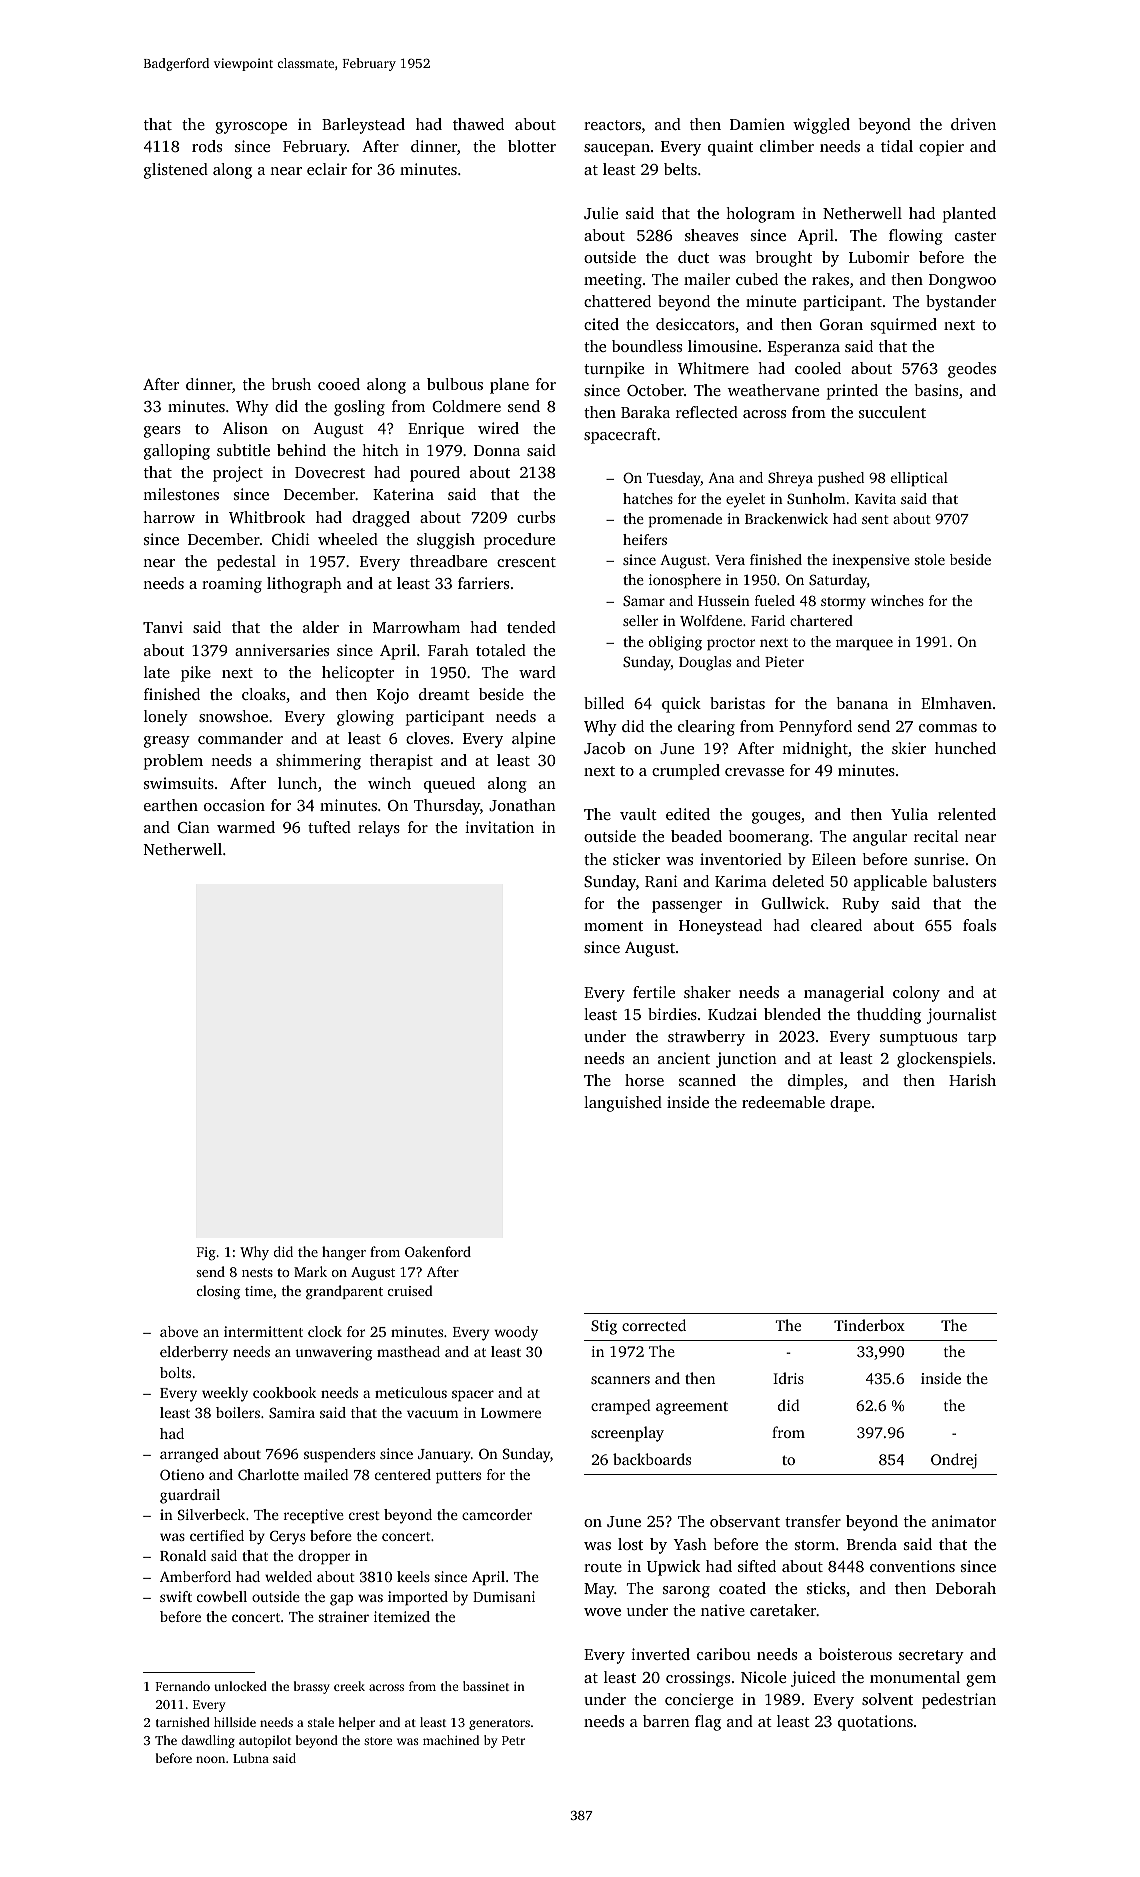 This screenshot has width=1140, height=1877. Describe the element at coordinates (436, 430) in the screenshot. I see `Enrique` at that location.
